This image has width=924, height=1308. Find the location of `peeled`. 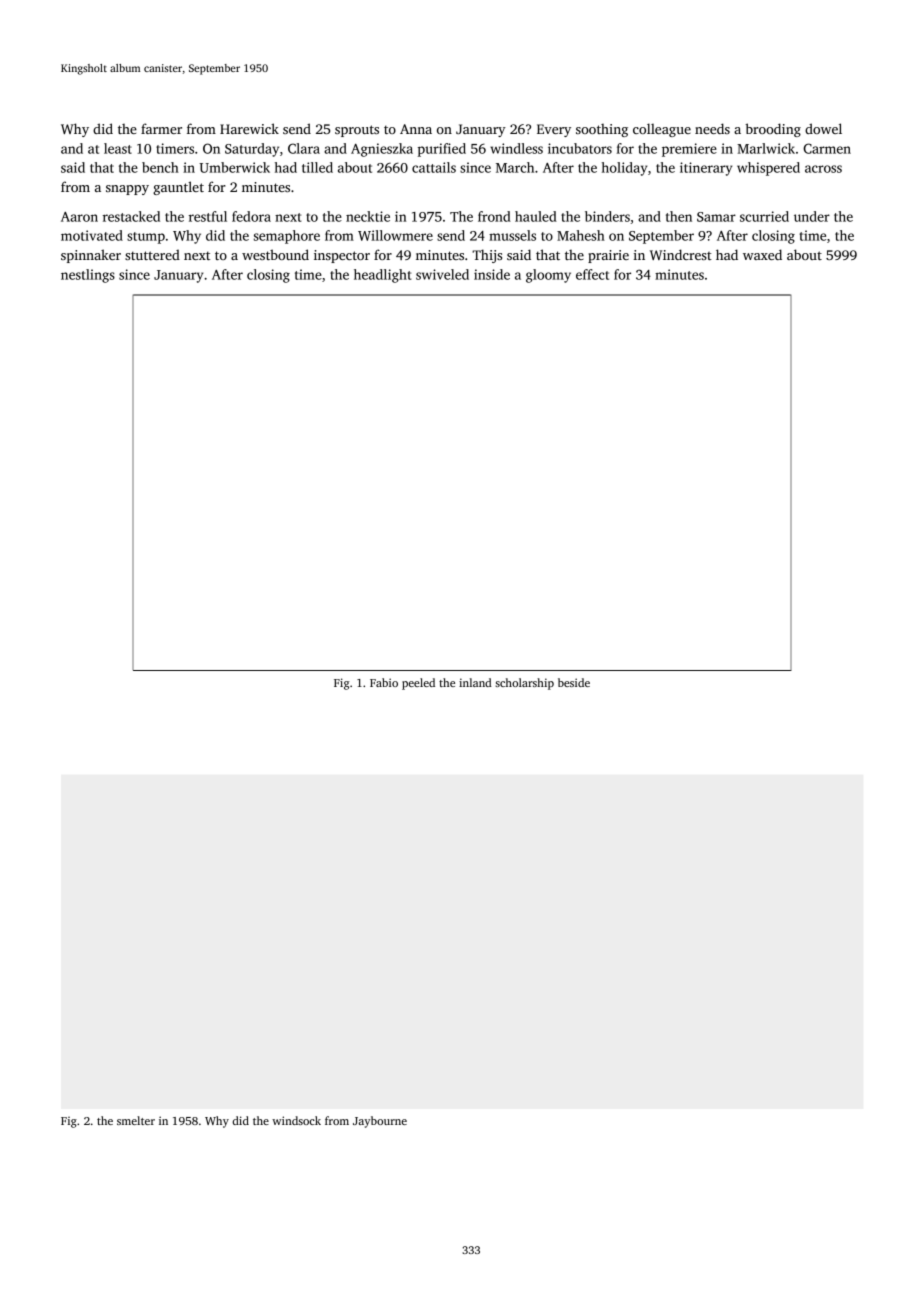

peeled is located at coordinates (418, 684).
